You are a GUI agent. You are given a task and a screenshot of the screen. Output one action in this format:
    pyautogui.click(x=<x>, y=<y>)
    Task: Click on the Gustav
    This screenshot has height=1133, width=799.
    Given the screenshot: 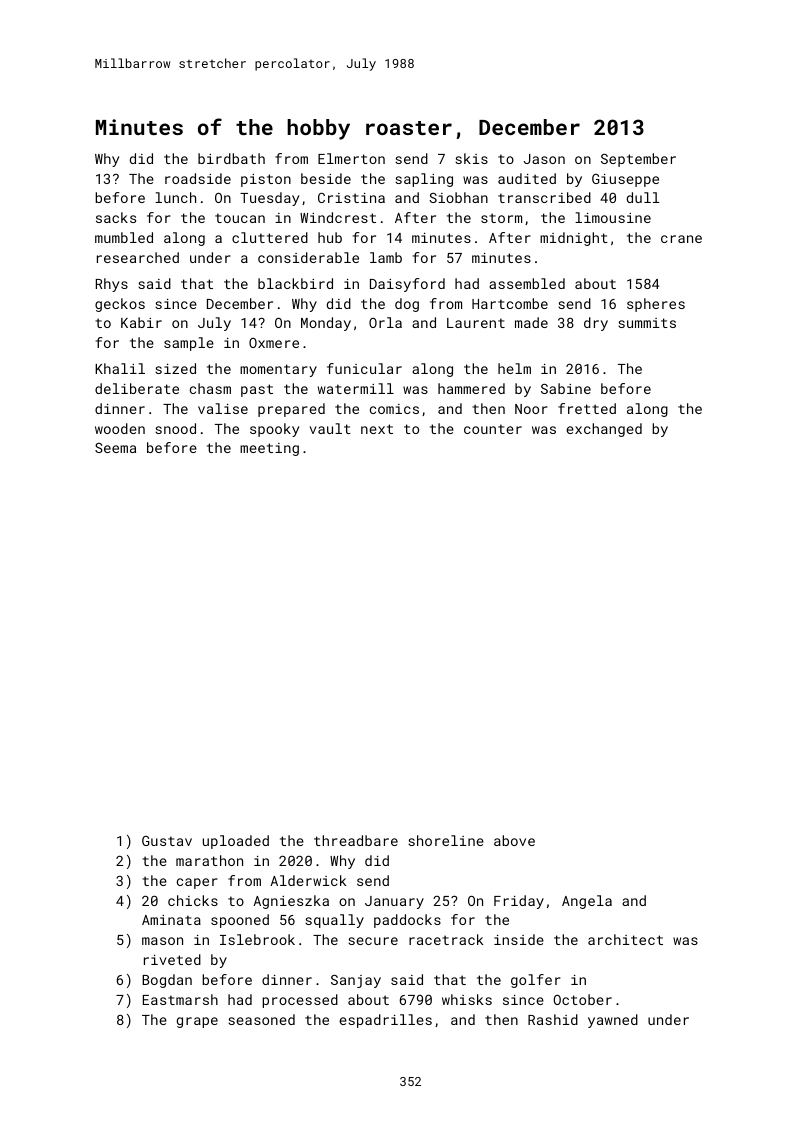 What is the action you would take?
    pyautogui.click(x=167, y=841)
